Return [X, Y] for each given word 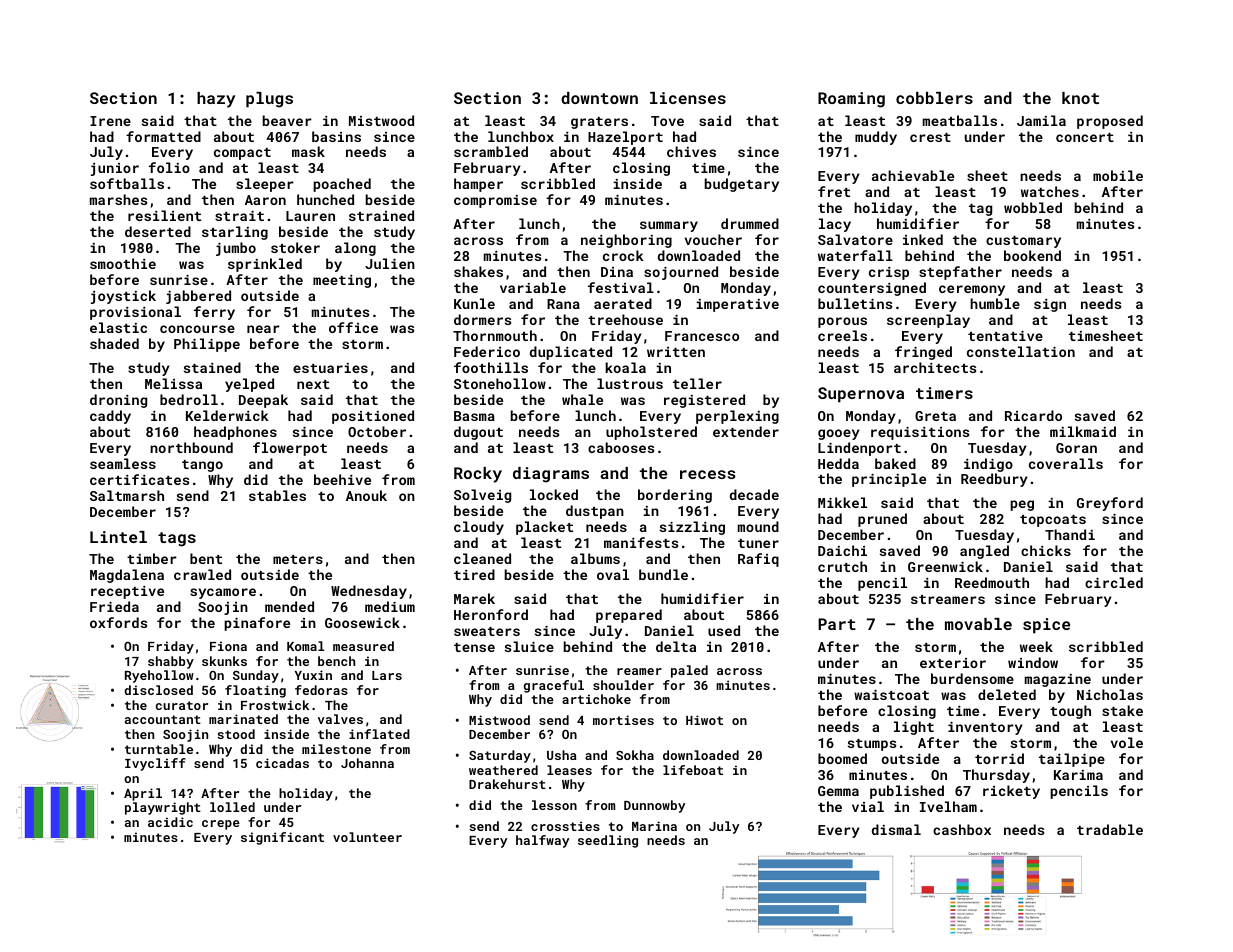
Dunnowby [654, 806]
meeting [342, 281]
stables [277, 495]
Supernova [861, 395]
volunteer [367, 837]
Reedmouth [992, 582]
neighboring [626, 241]
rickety [1011, 792]
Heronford [491, 614]
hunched [325, 199]
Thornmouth [495, 335]
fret [834, 191]
